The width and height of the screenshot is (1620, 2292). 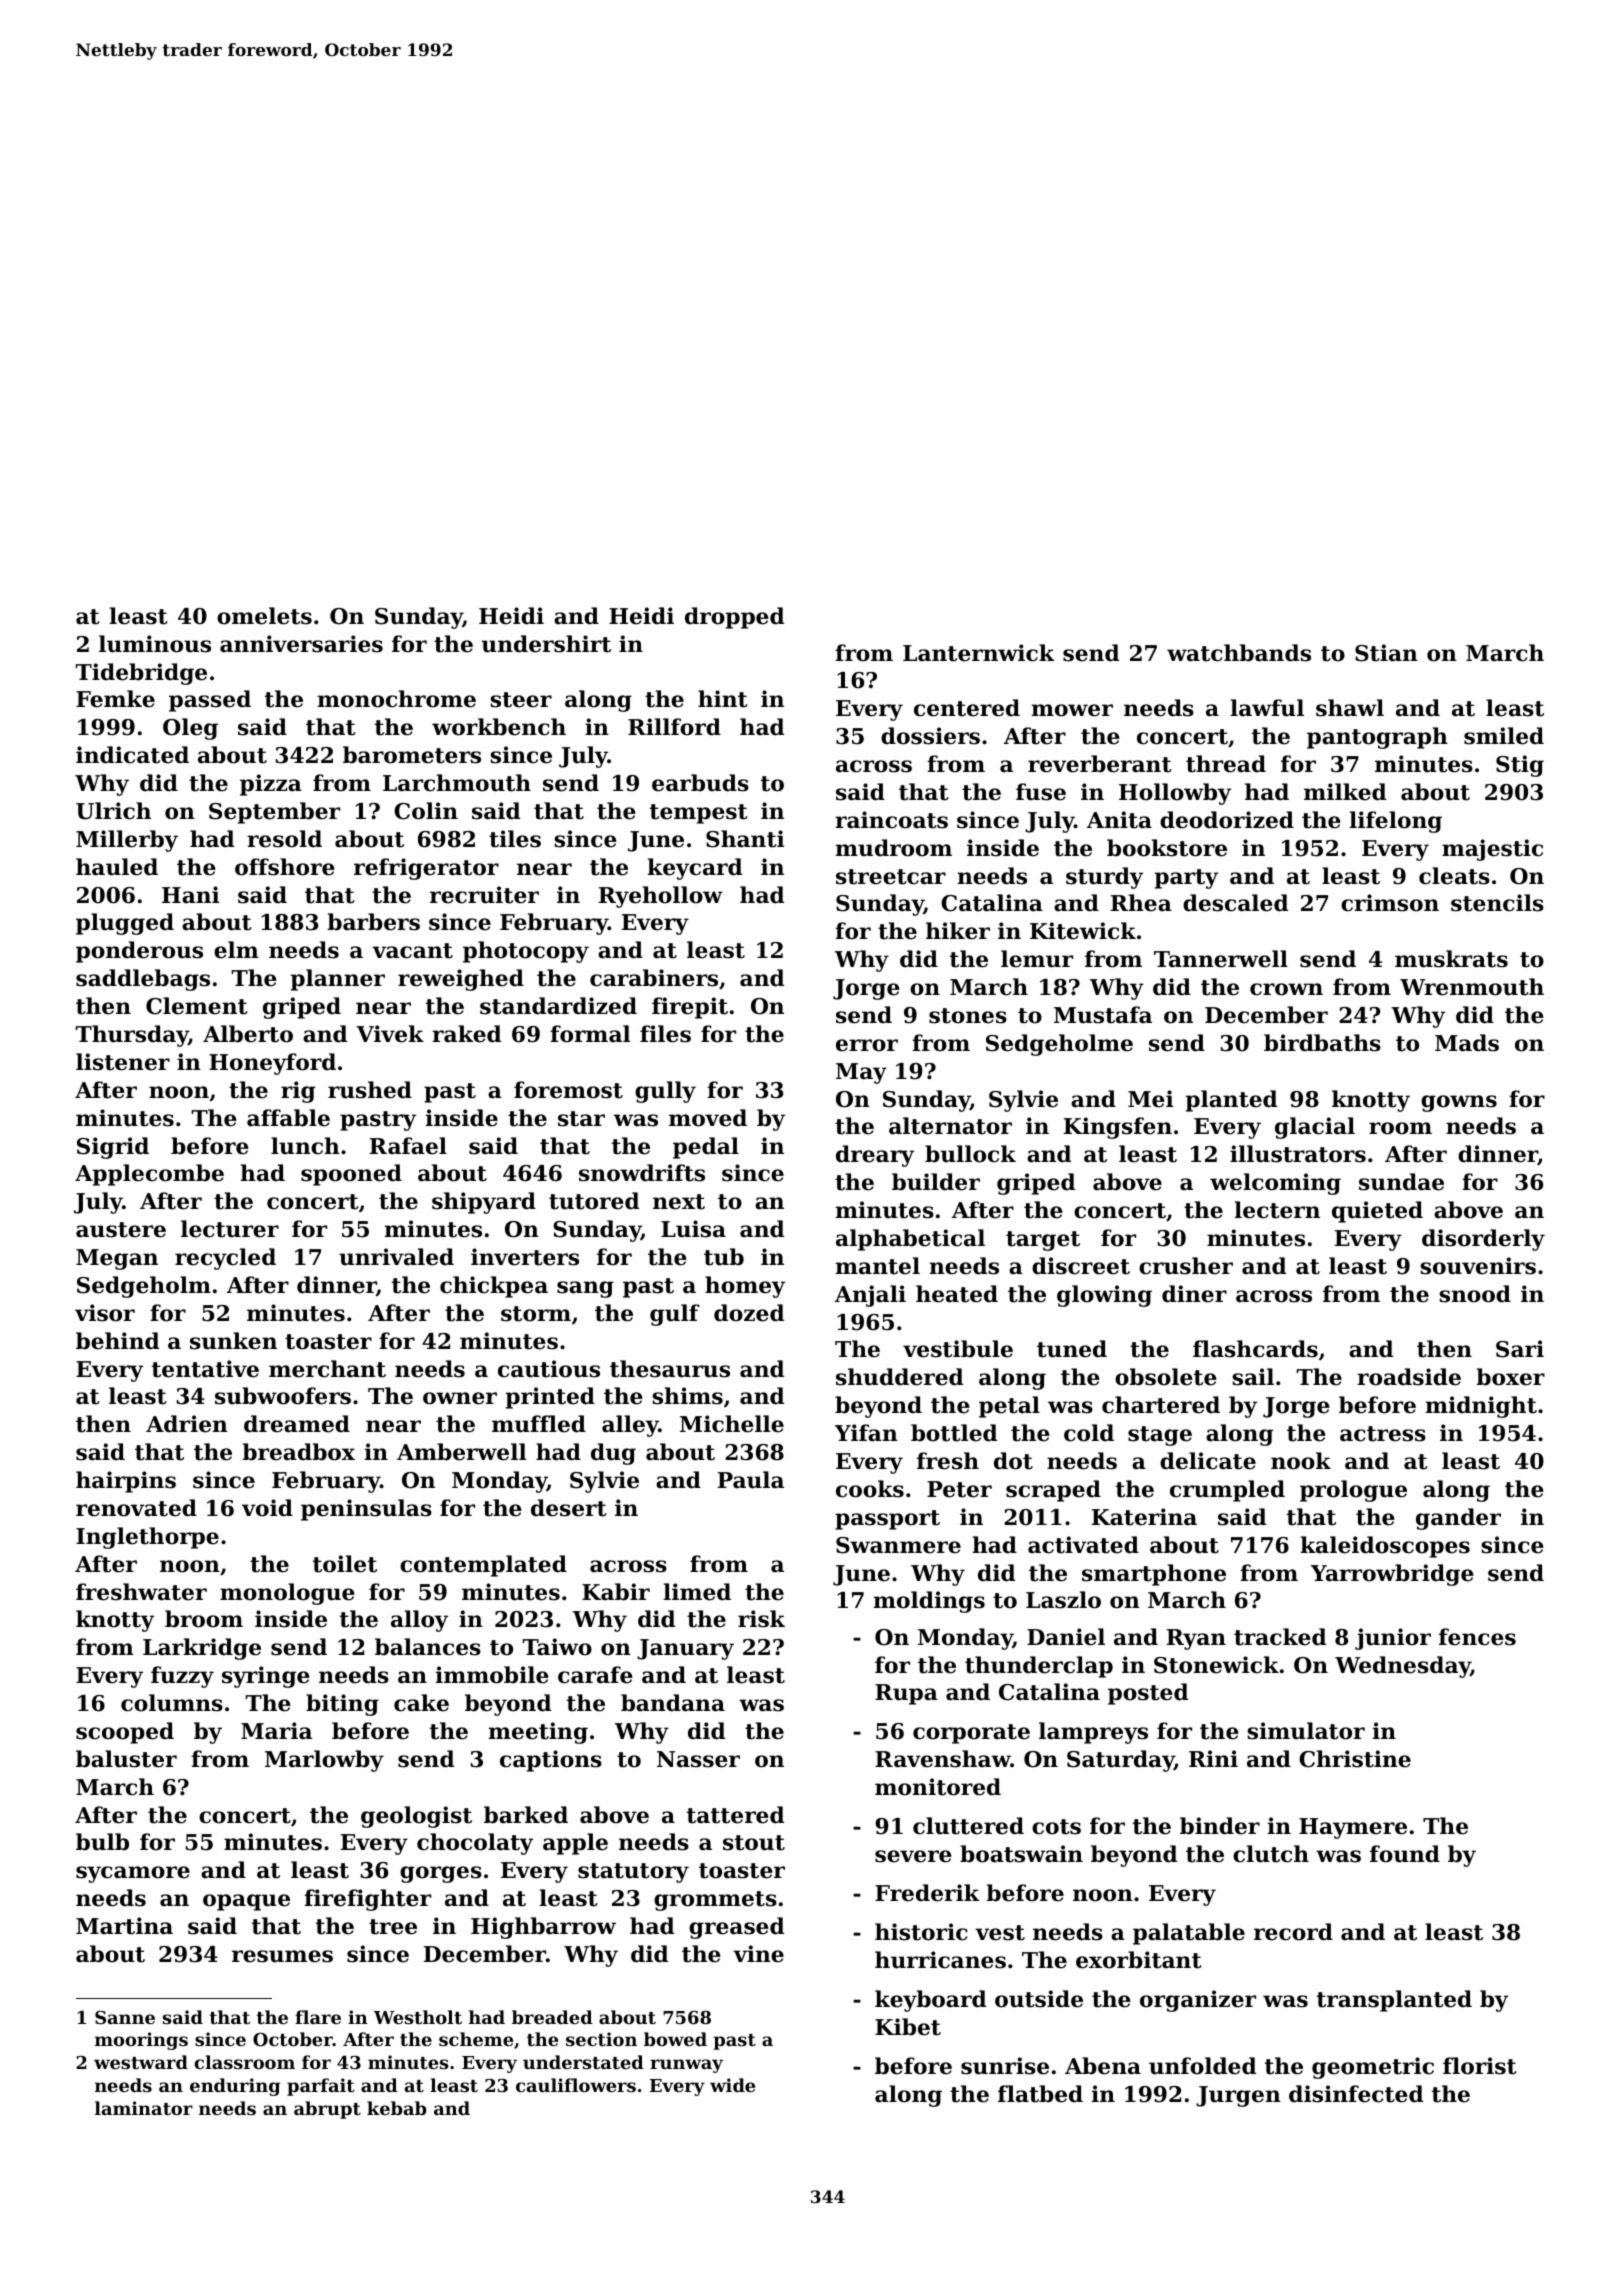 I want to click on enduring, so click(x=235, y=2087).
